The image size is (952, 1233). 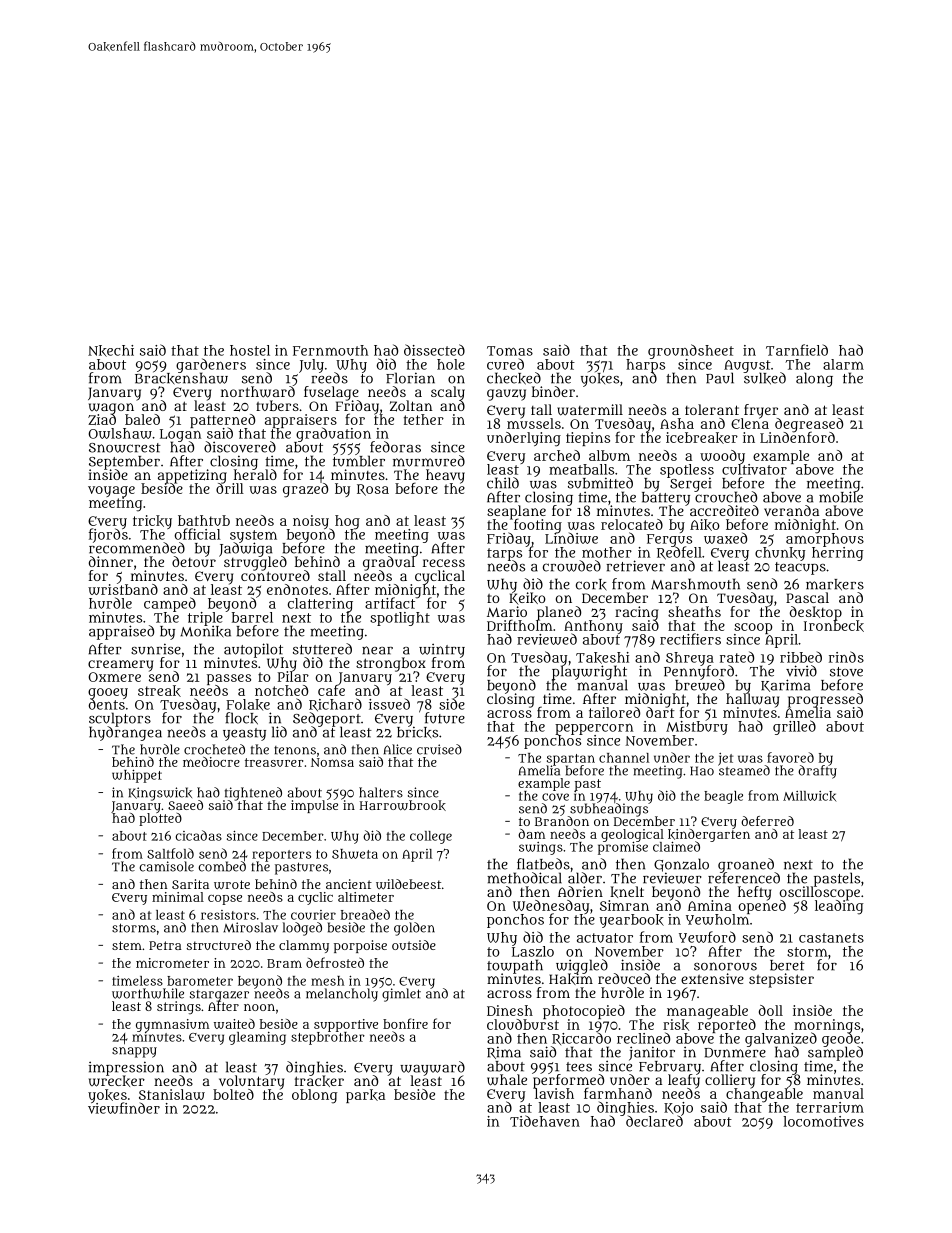 What do you see at coordinates (111, 351) in the screenshot?
I see `Nkechi` at bounding box center [111, 351].
